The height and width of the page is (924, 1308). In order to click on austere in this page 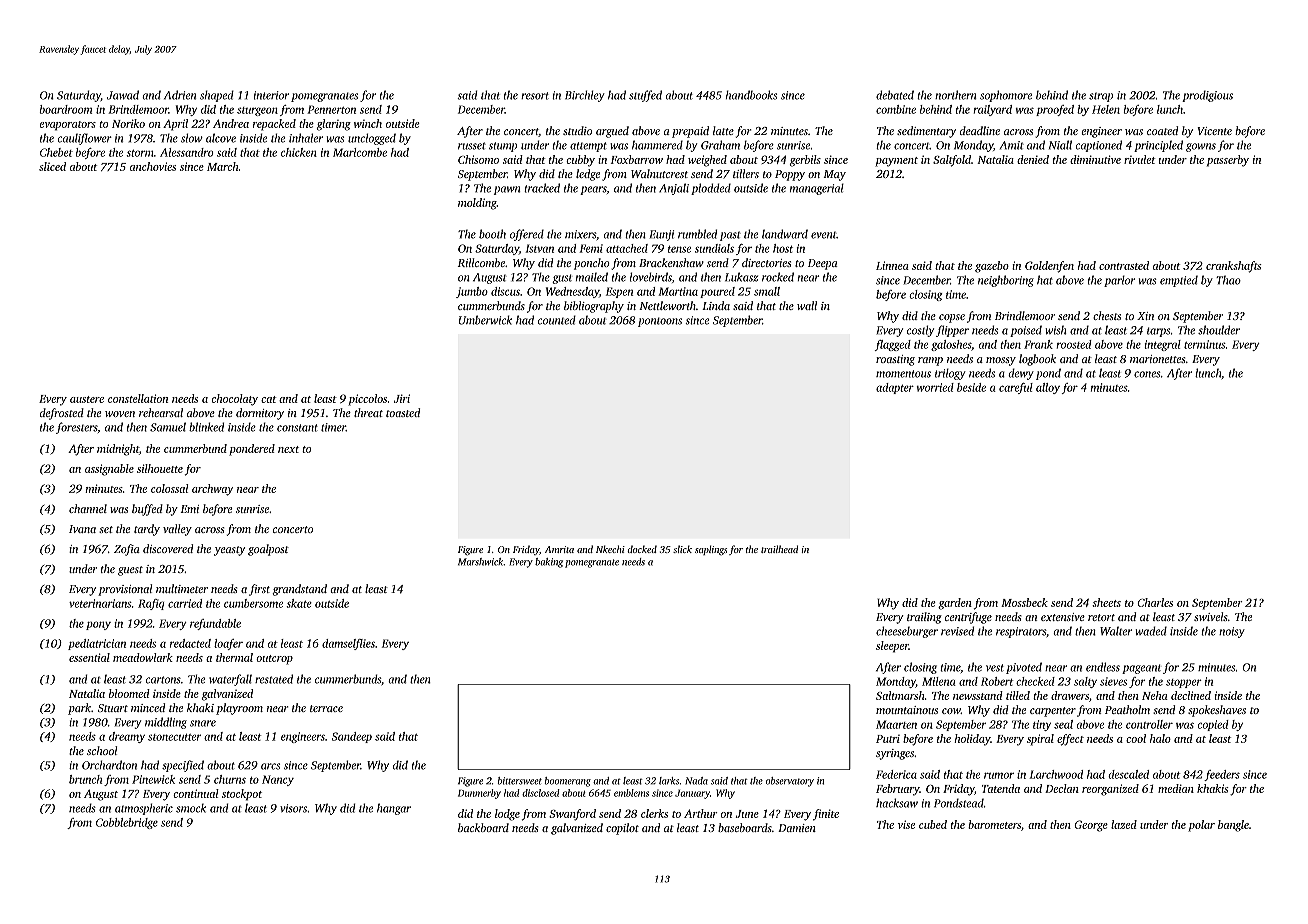, I will do `click(87, 399)`.
